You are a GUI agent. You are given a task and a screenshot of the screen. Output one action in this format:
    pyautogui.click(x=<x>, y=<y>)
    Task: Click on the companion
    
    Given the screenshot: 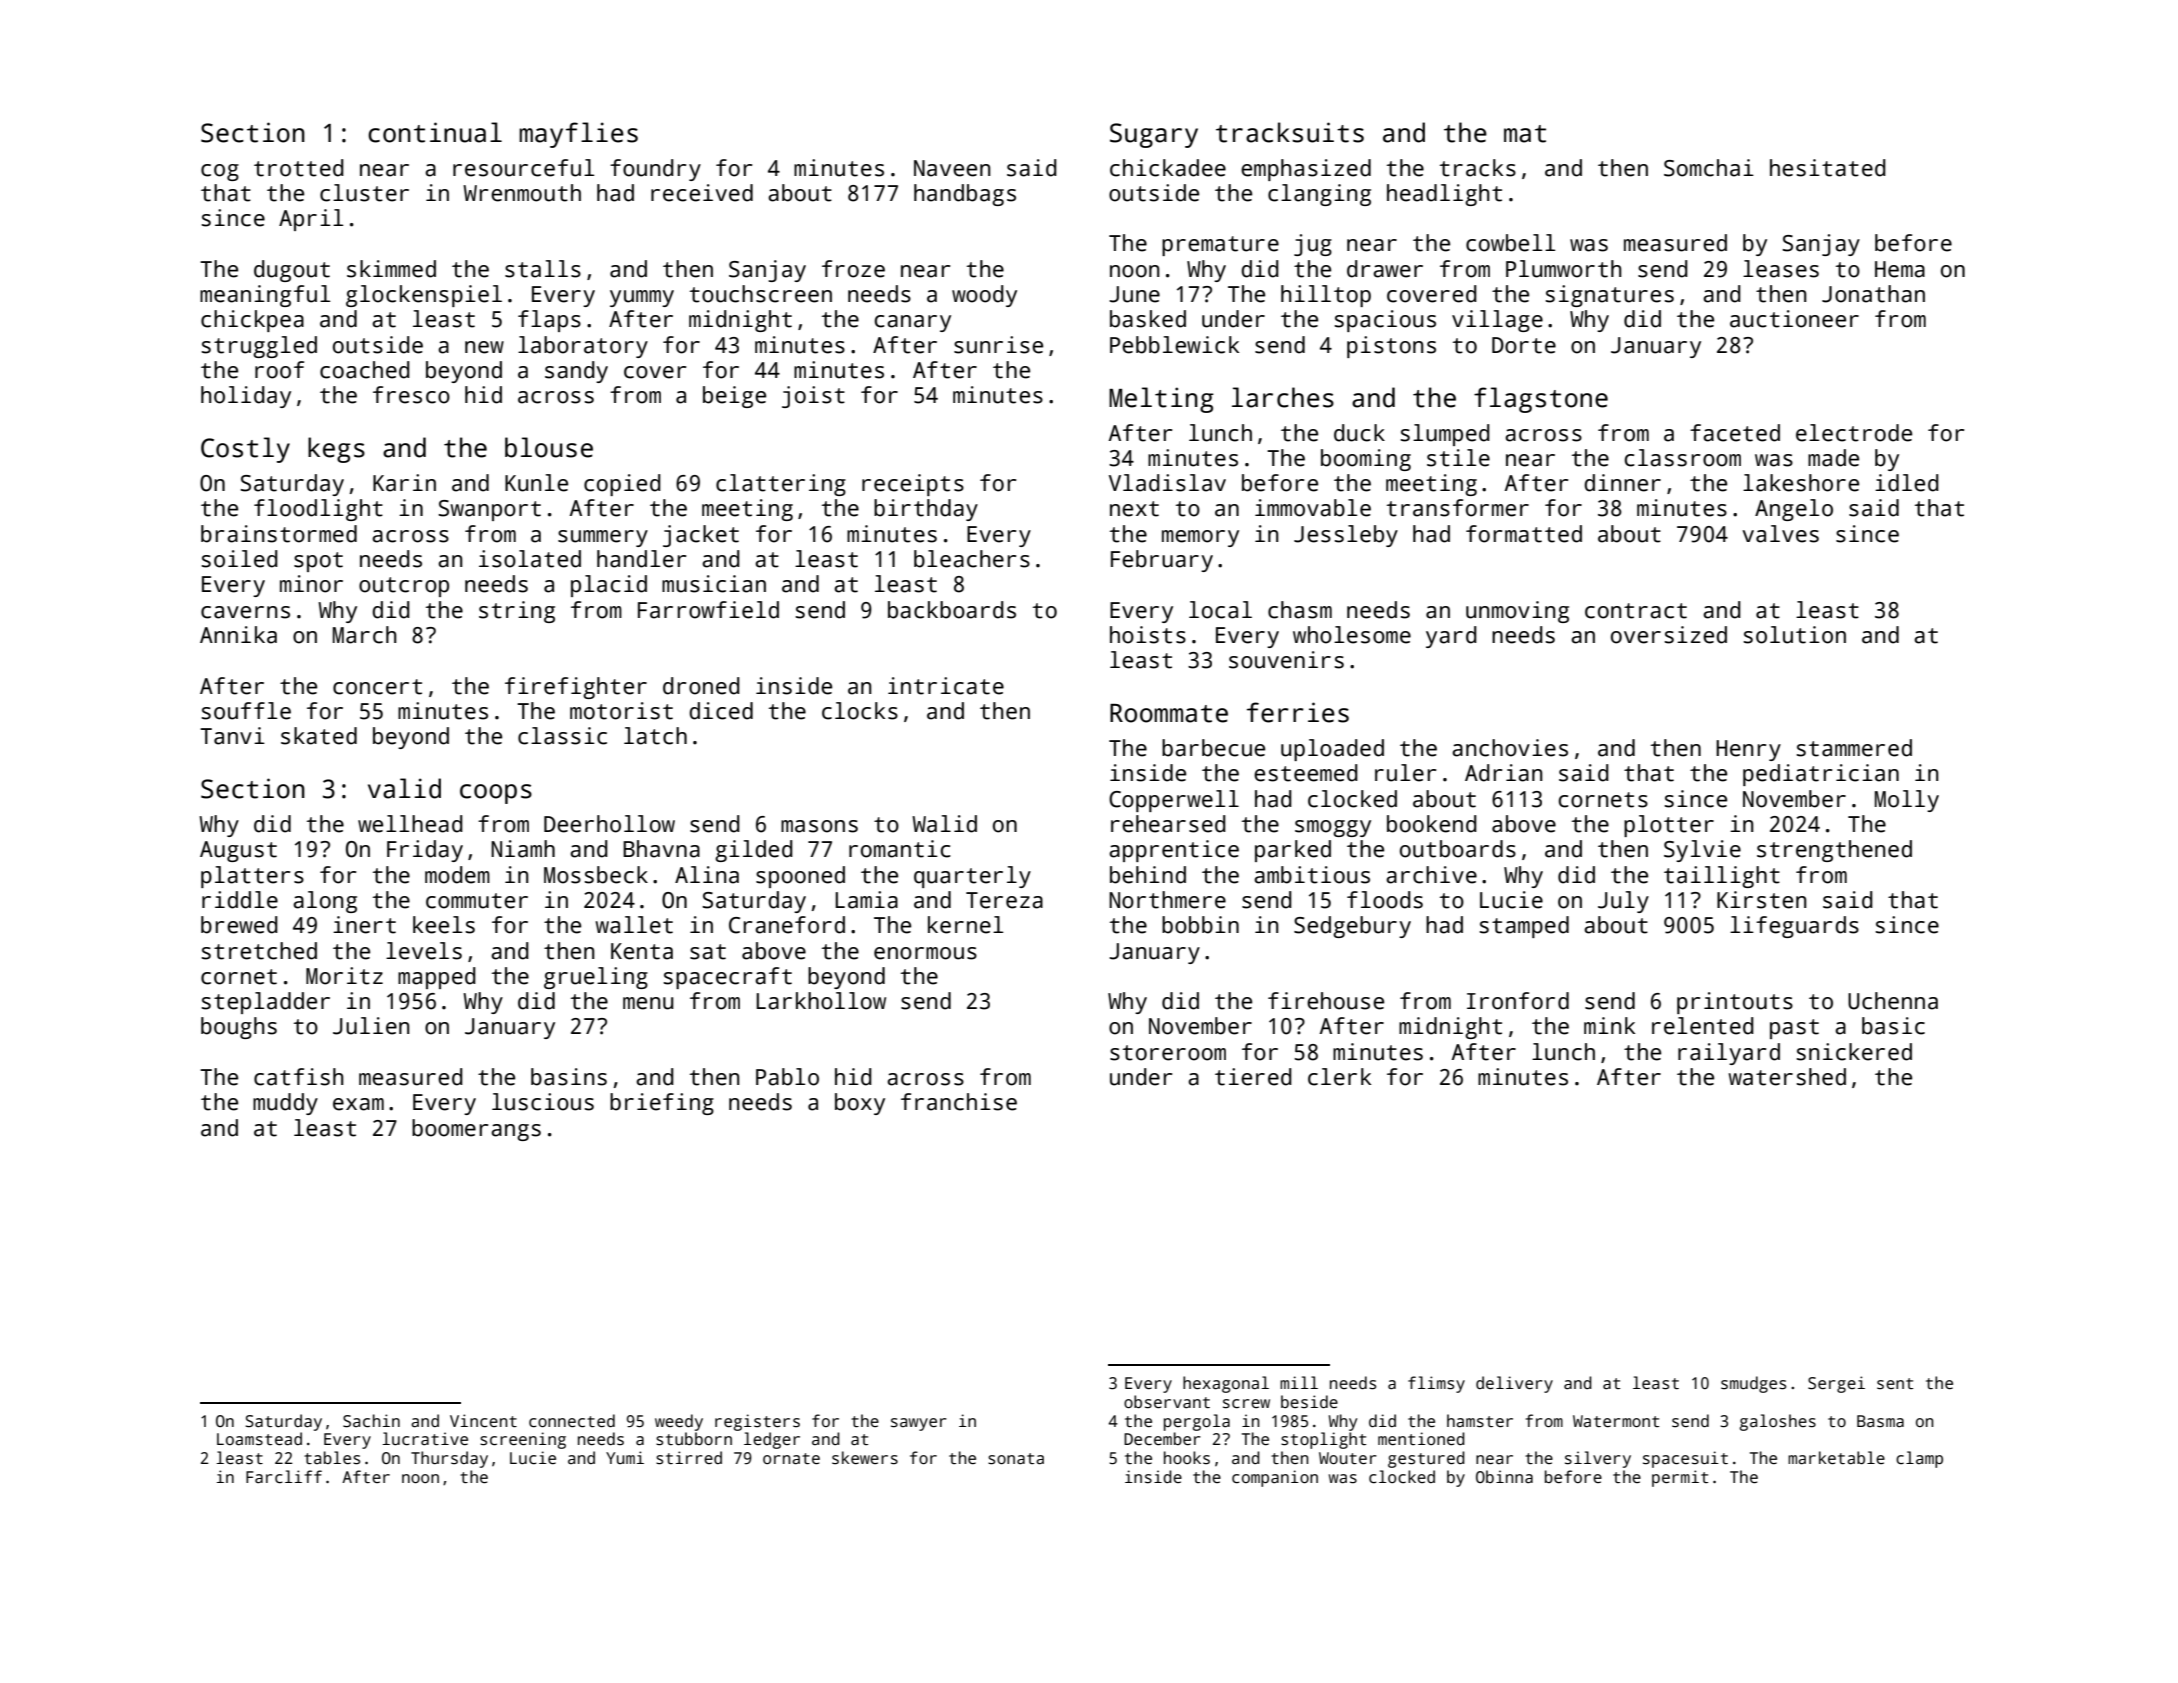 What is the action you would take?
    pyautogui.click(x=1275, y=1478)
